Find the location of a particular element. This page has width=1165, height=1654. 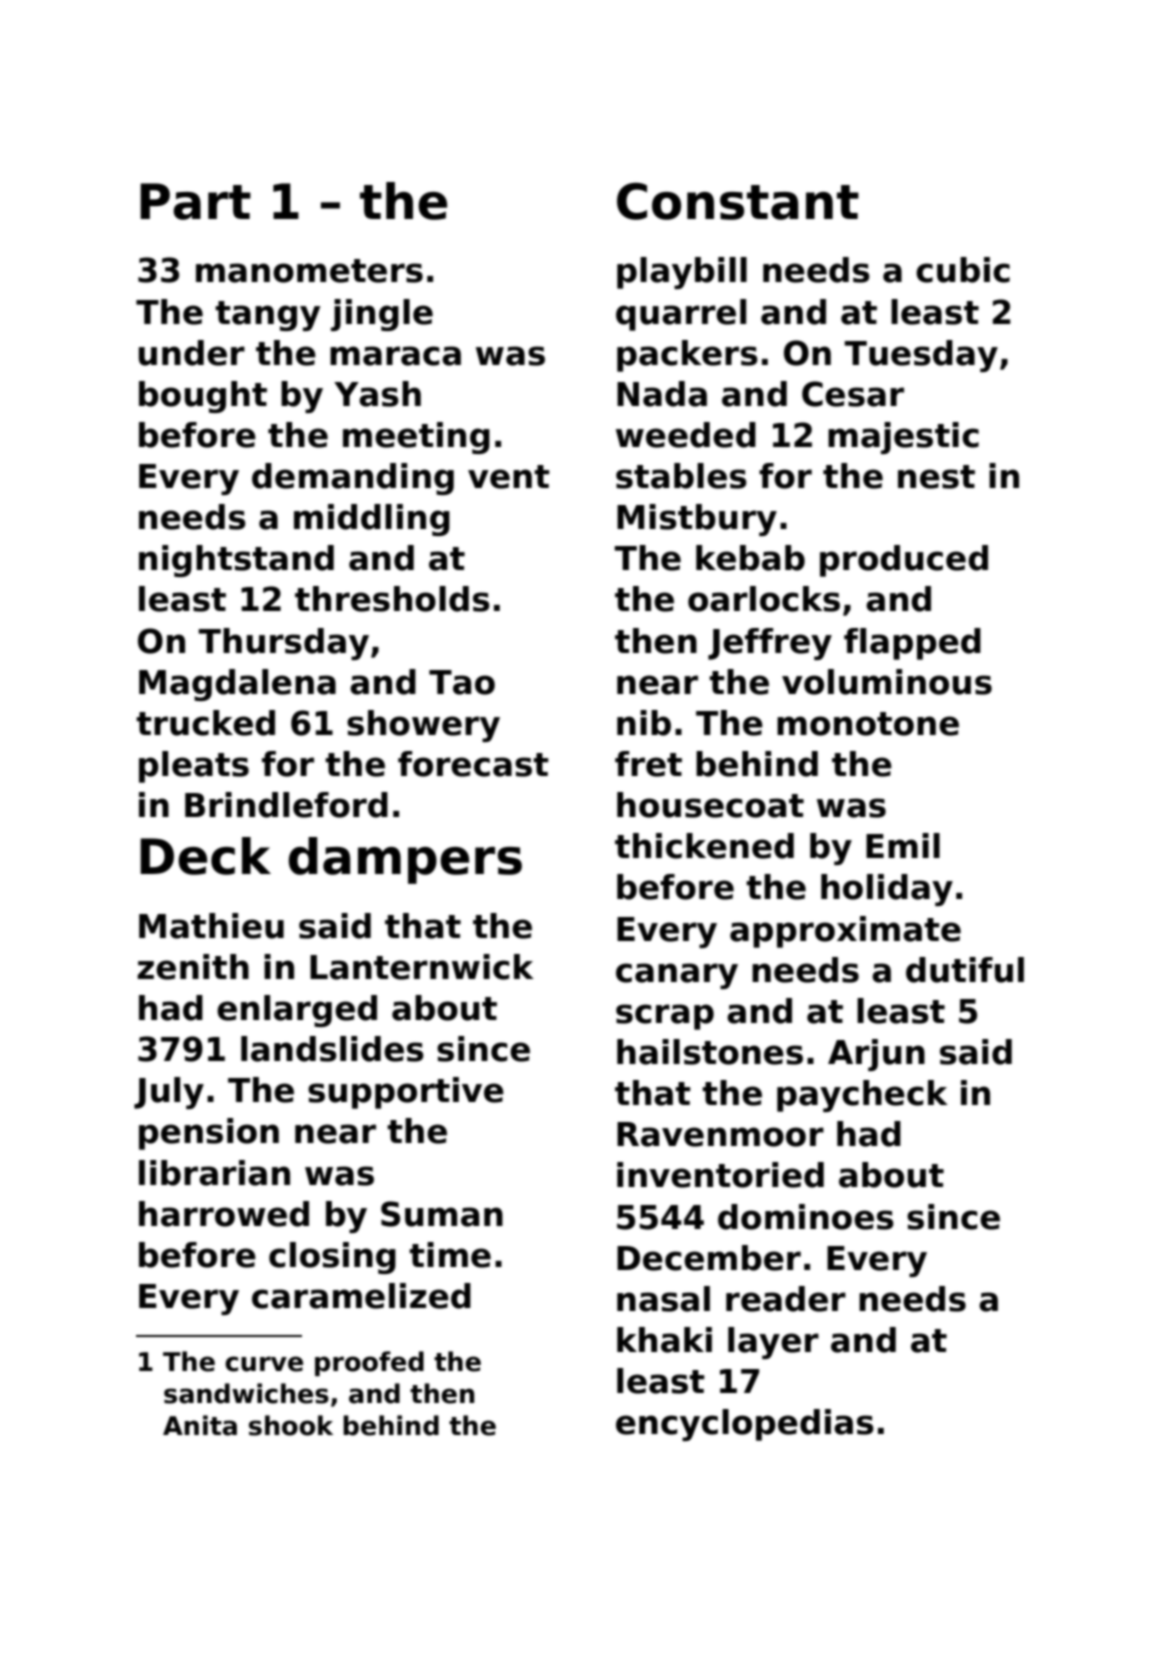

encyclopedias is located at coordinates (745, 1425).
